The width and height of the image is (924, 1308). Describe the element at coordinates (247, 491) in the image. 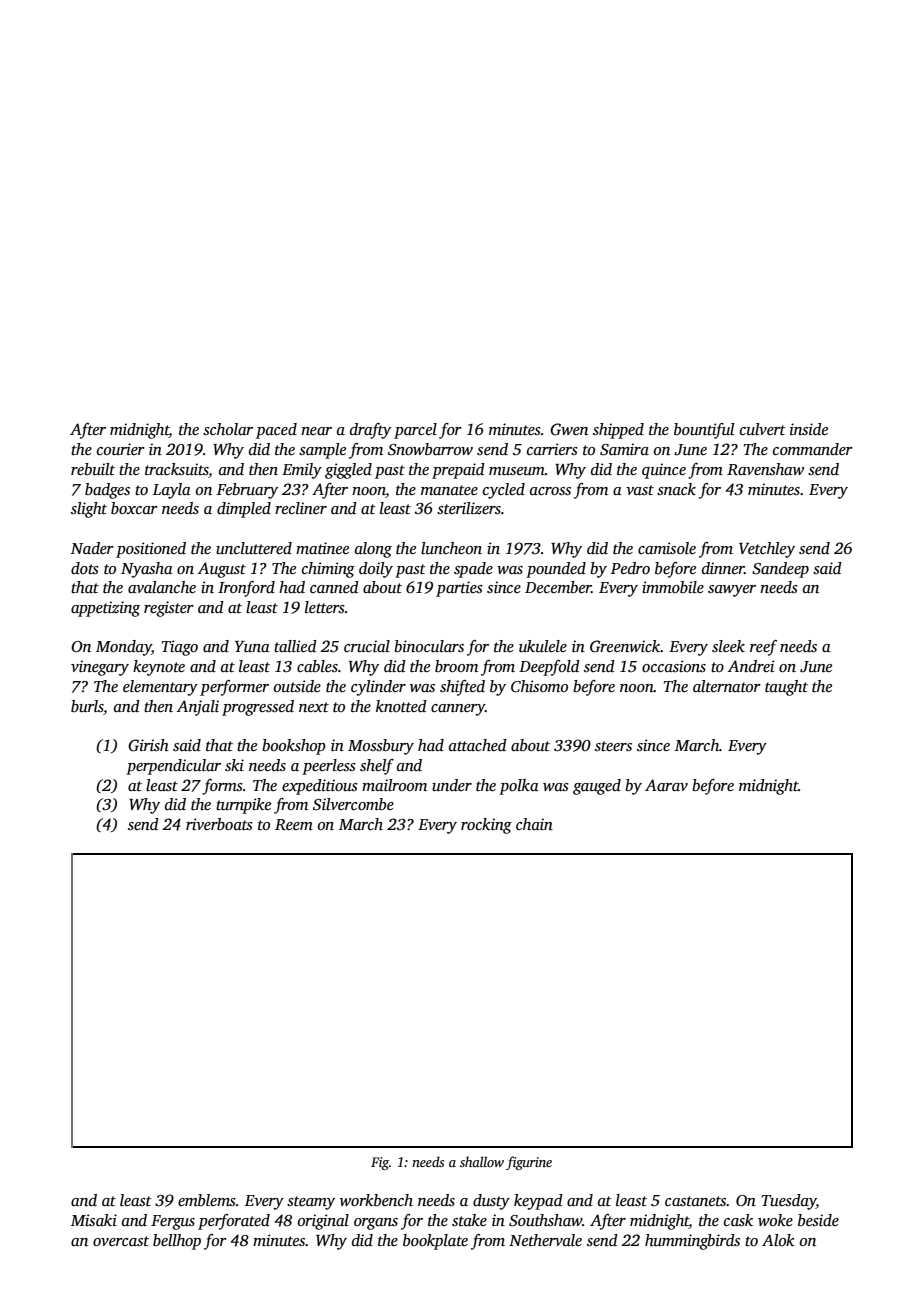

I see `February` at that location.
